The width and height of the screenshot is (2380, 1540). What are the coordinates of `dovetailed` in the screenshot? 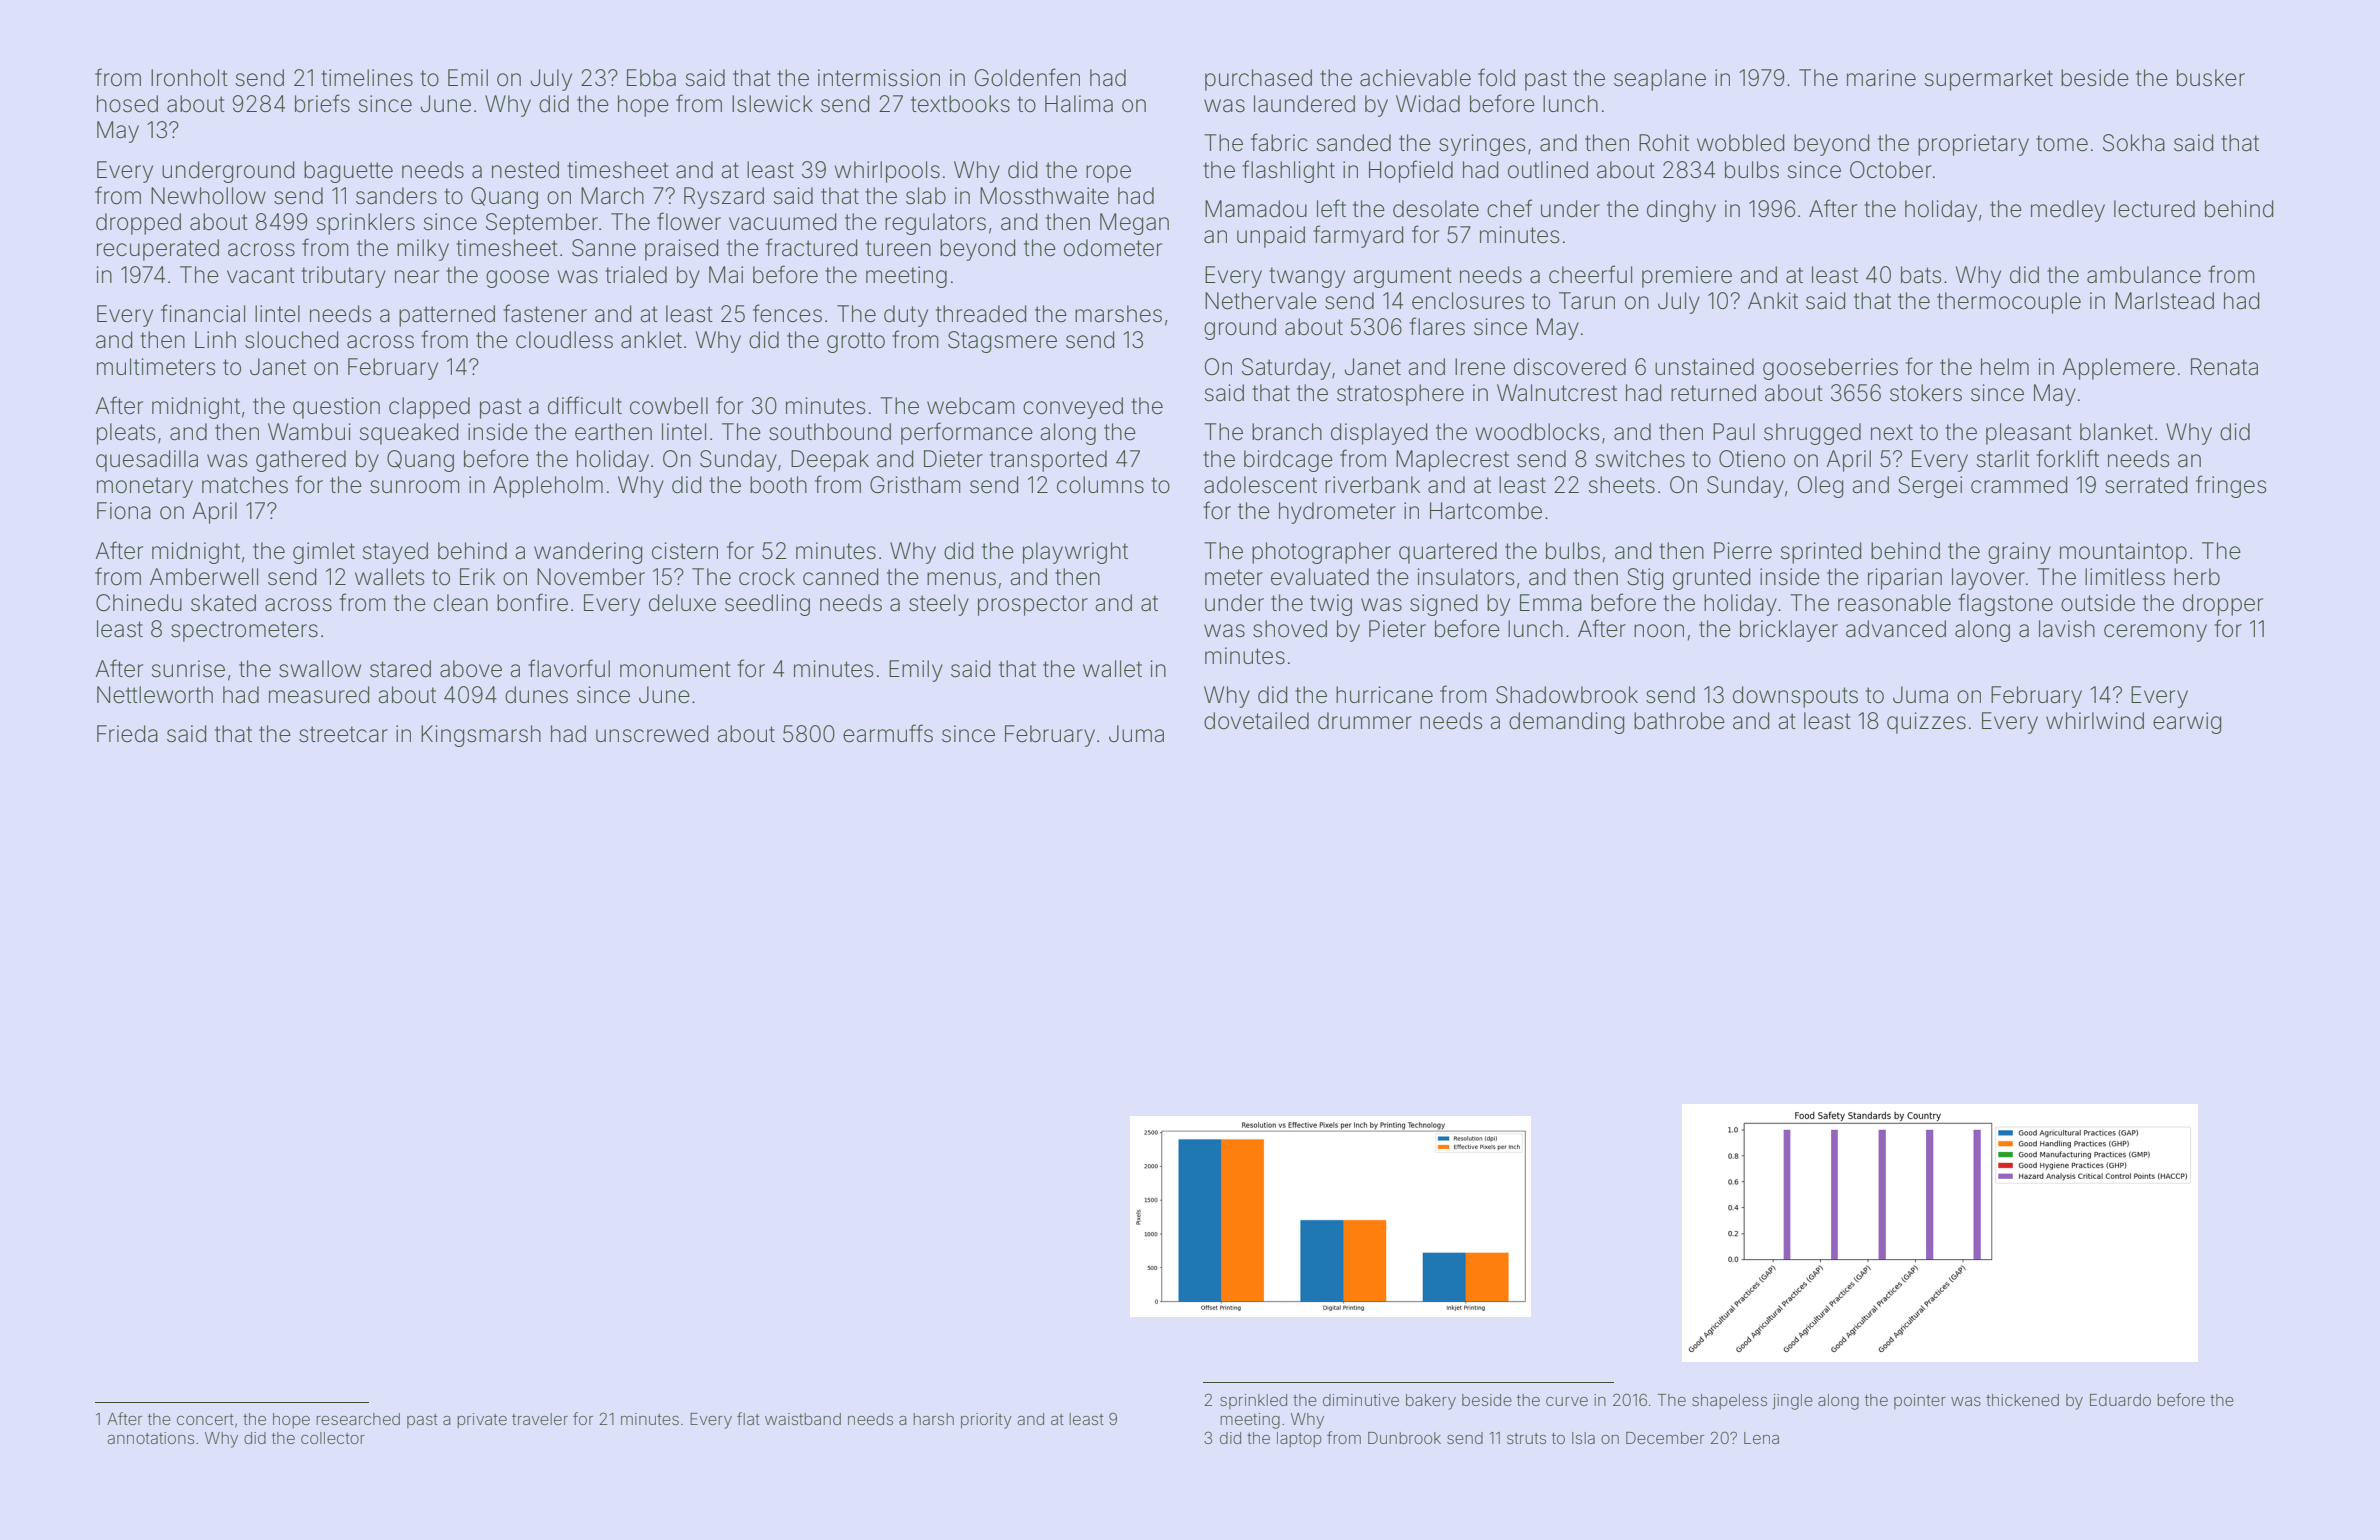 It's located at (1256, 721).
